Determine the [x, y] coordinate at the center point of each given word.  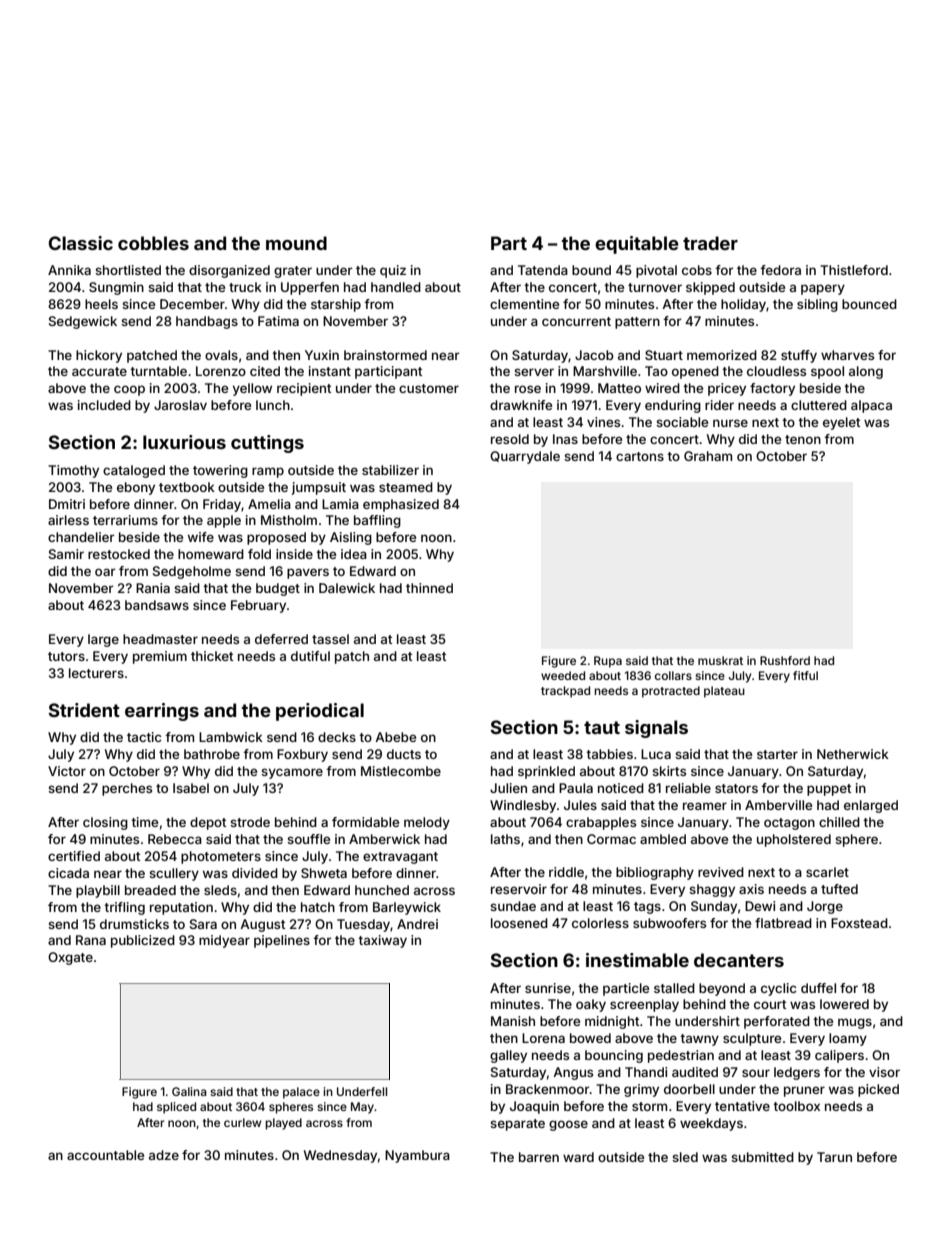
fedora [780, 270]
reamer [705, 806]
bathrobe [212, 754]
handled [396, 287]
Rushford [785, 660]
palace [301, 1093]
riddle [566, 872]
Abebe [395, 737]
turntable [158, 371]
